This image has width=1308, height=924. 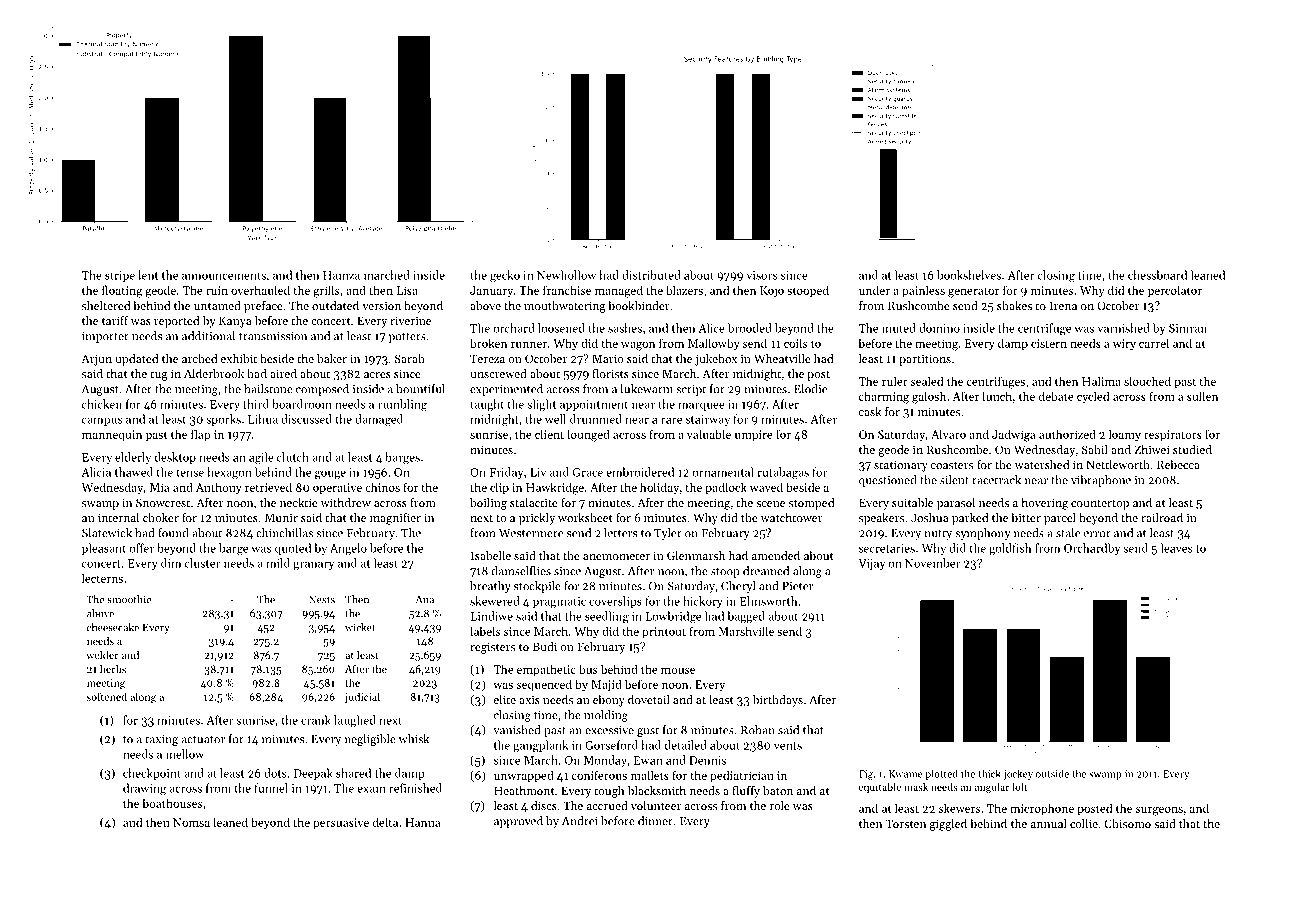 I want to click on mellow, so click(x=185, y=754).
